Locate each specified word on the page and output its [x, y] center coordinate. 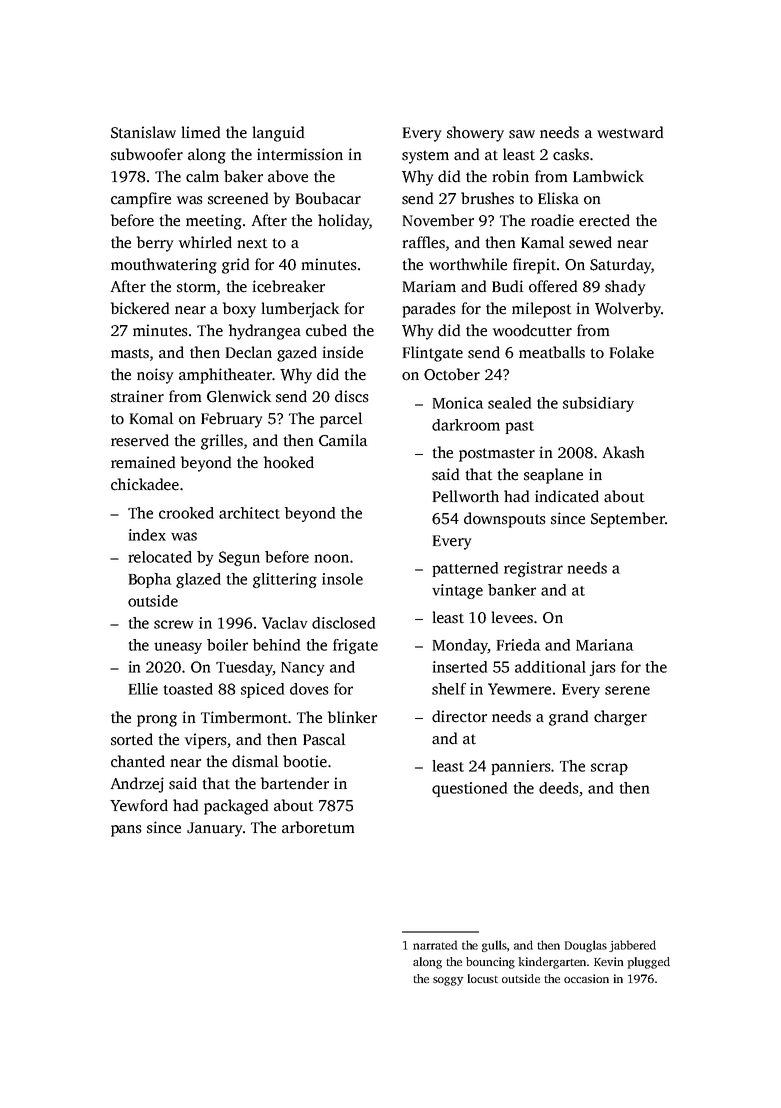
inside [343, 352]
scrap [609, 769]
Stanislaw [143, 132]
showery [475, 134]
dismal [255, 761]
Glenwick [239, 396]
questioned [469, 789]
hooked [289, 462]
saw [522, 134]
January [214, 829]
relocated [160, 557]
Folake [632, 352]
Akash [623, 452]
